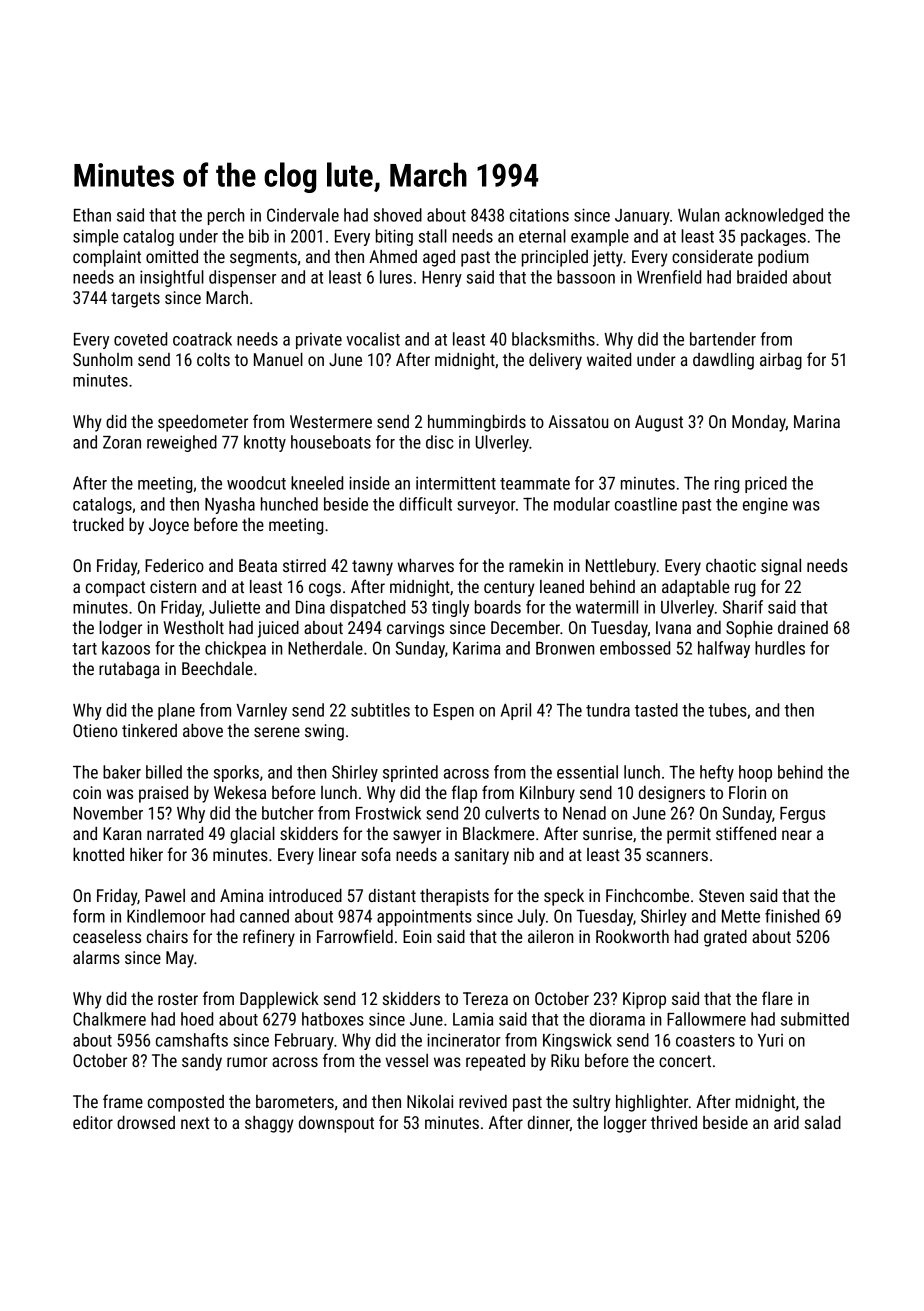 The height and width of the image is (1311, 924). Describe the element at coordinates (724, 649) in the image. I see `halfway` at that location.
